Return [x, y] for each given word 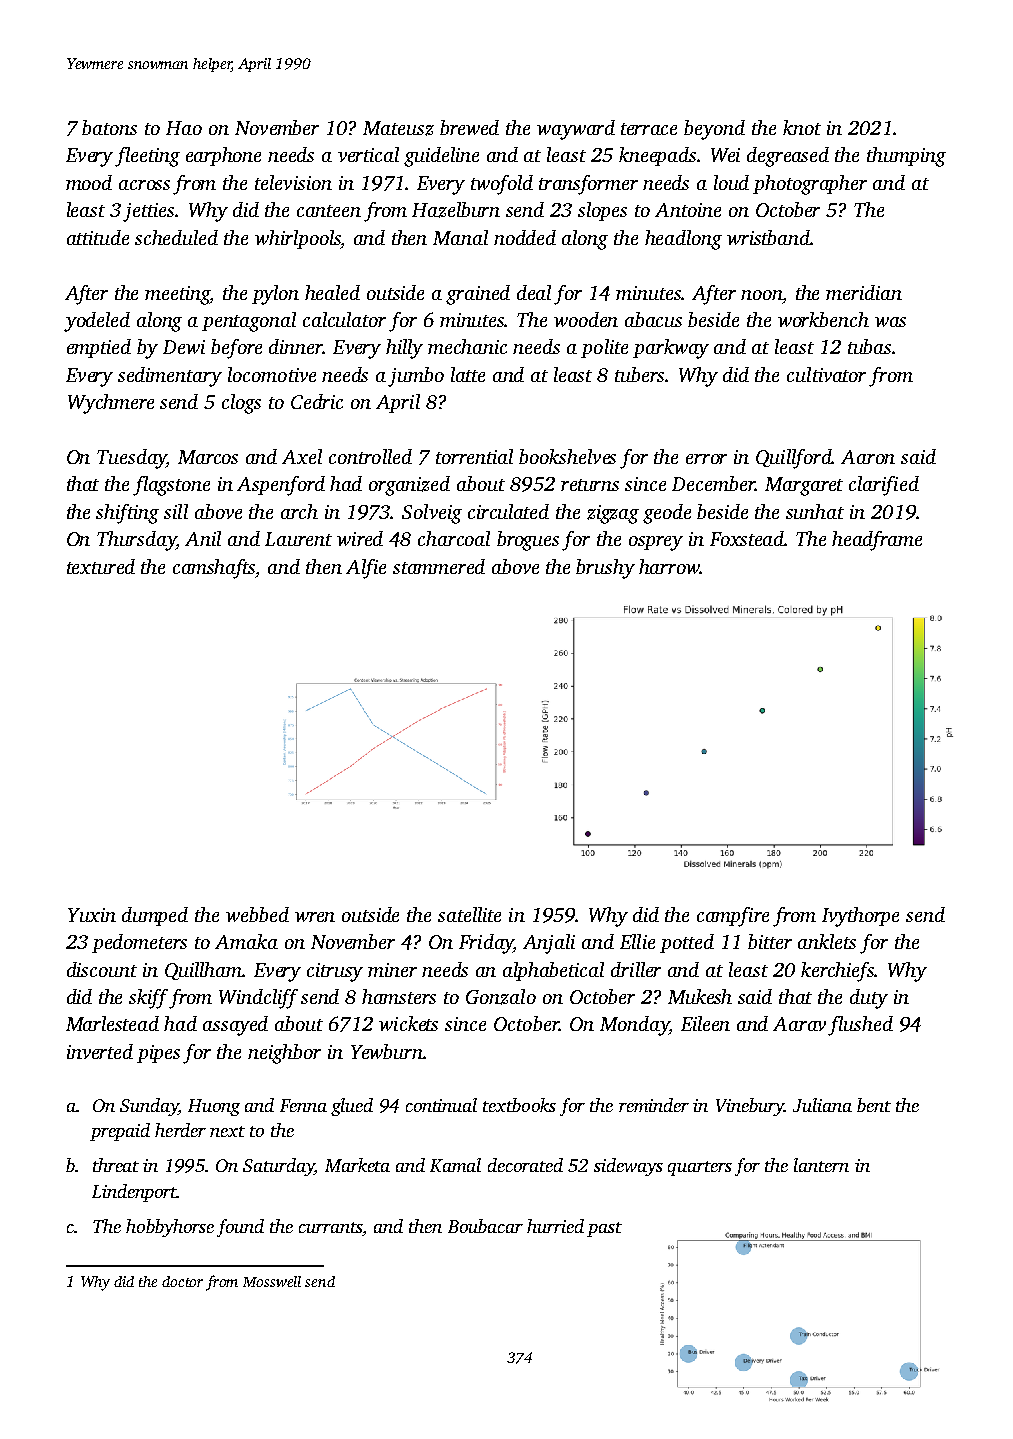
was [890, 322]
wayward [576, 130]
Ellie [637, 941]
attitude [98, 237]
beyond [714, 130]
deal [534, 292]
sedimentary [170, 377]
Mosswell [272, 1281]
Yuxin [92, 915]
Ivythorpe [860, 917]
